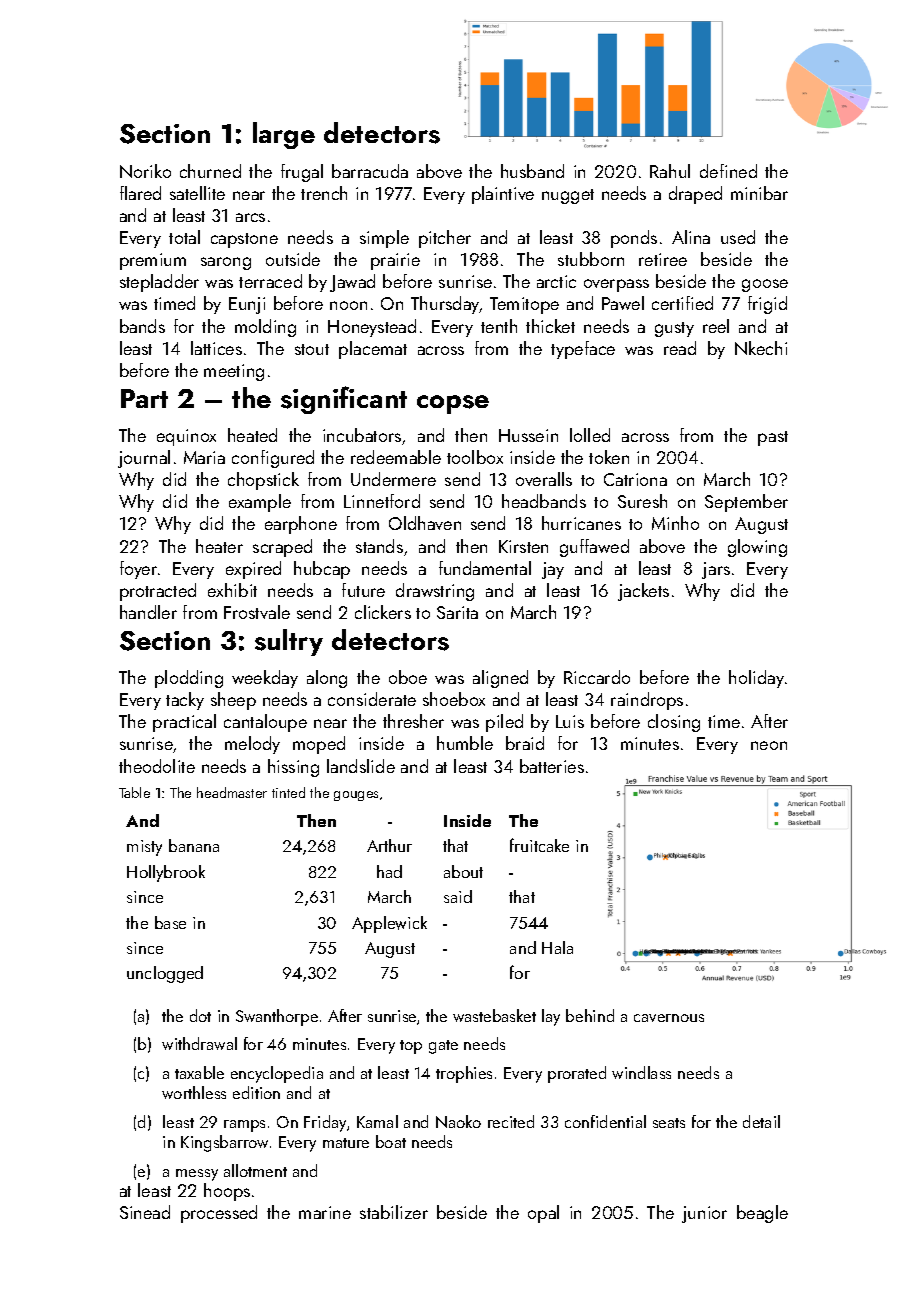 Image resolution: width=908 pixels, height=1316 pixels. What do you see at coordinates (670, 171) in the page?
I see `Rahul` at bounding box center [670, 171].
